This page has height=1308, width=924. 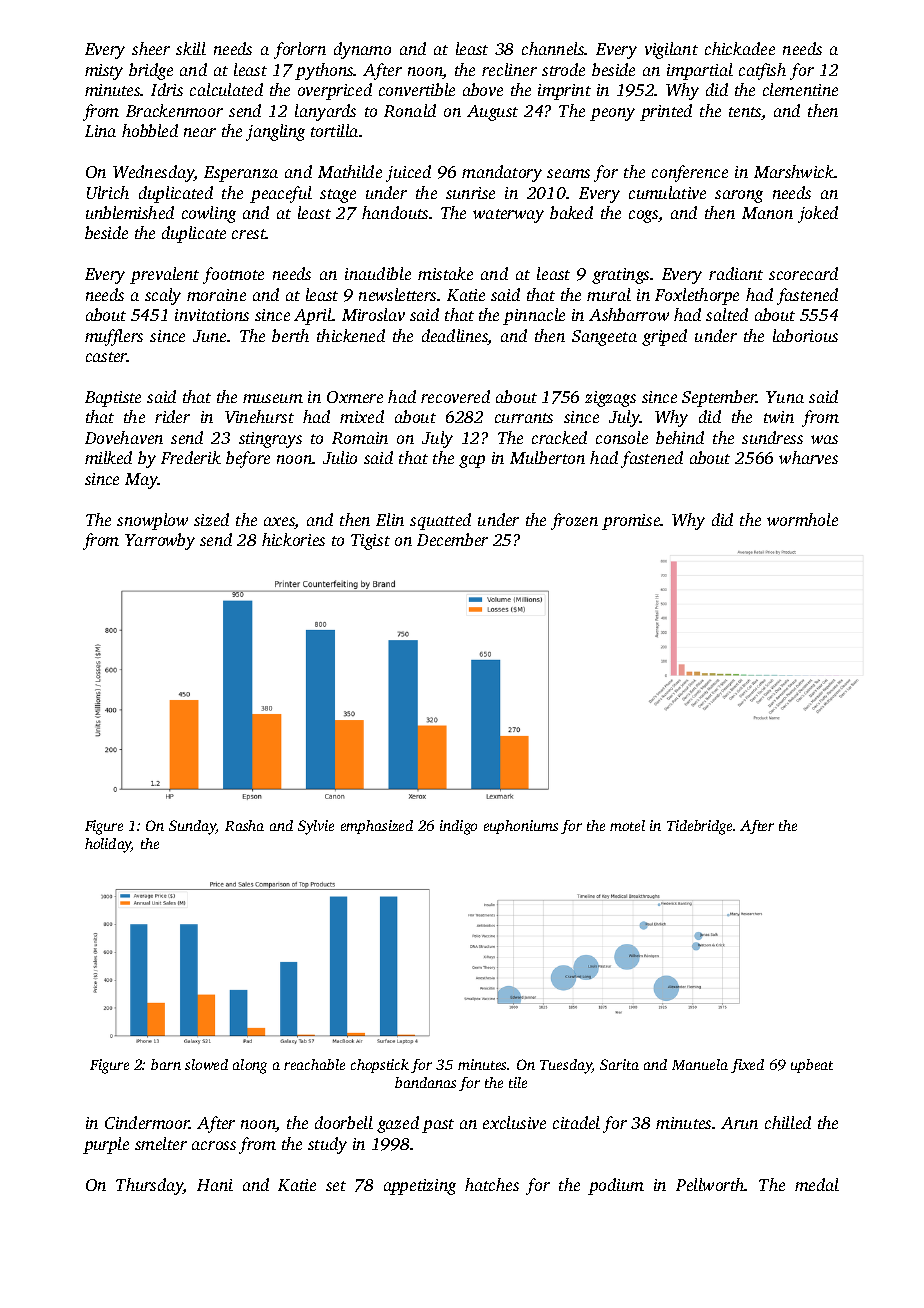 I want to click on holiday, so click(x=108, y=845).
